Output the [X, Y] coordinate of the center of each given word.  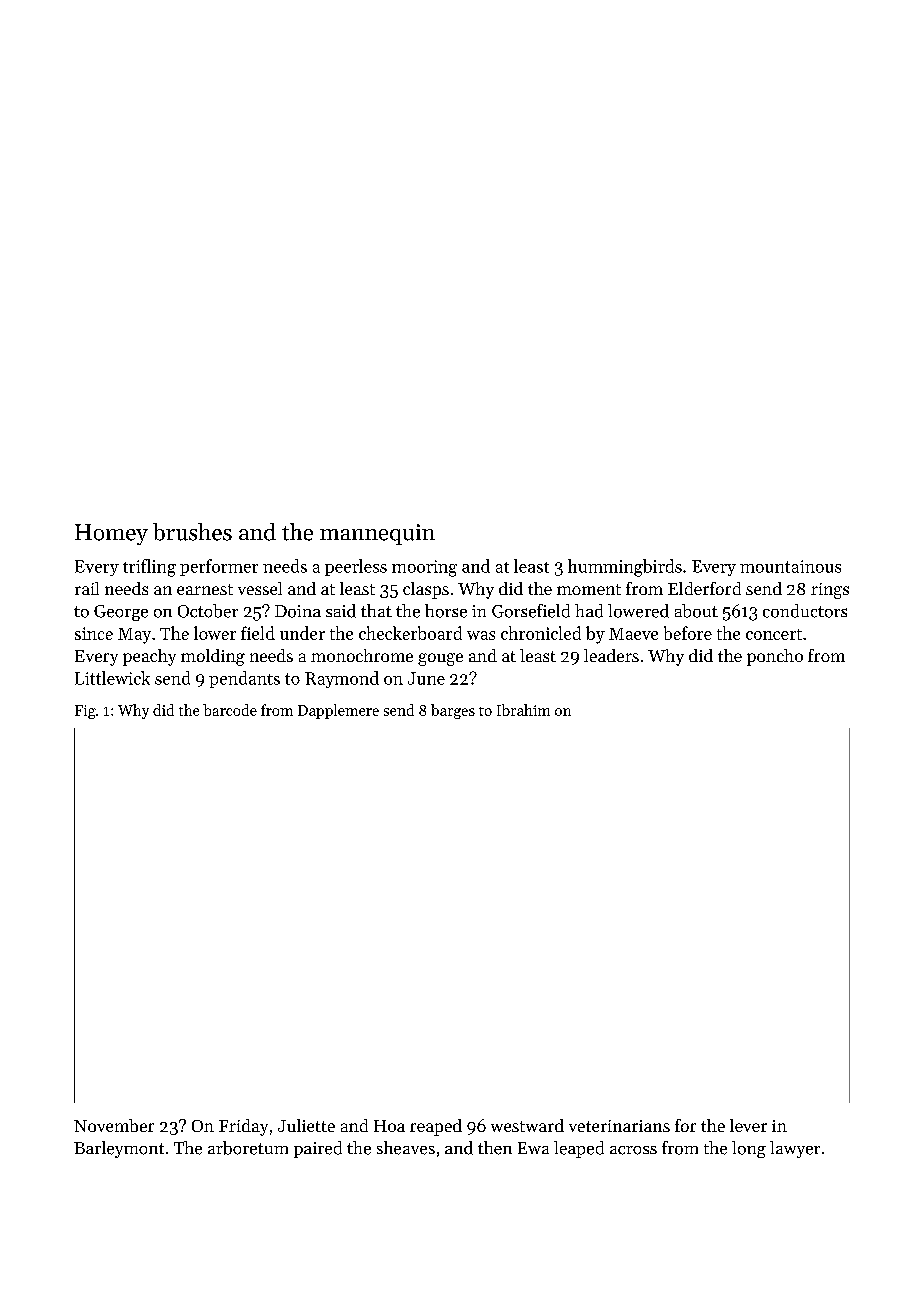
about [696, 611]
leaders [611, 655]
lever [748, 1125]
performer [219, 567]
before [688, 633]
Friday [243, 1127]
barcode [230, 710]
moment [589, 589]
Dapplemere [338, 711]
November [114, 1125]
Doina [298, 611]
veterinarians [619, 1126]
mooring [424, 568]
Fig [85, 712]
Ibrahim [523, 710]
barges [453, 711]
